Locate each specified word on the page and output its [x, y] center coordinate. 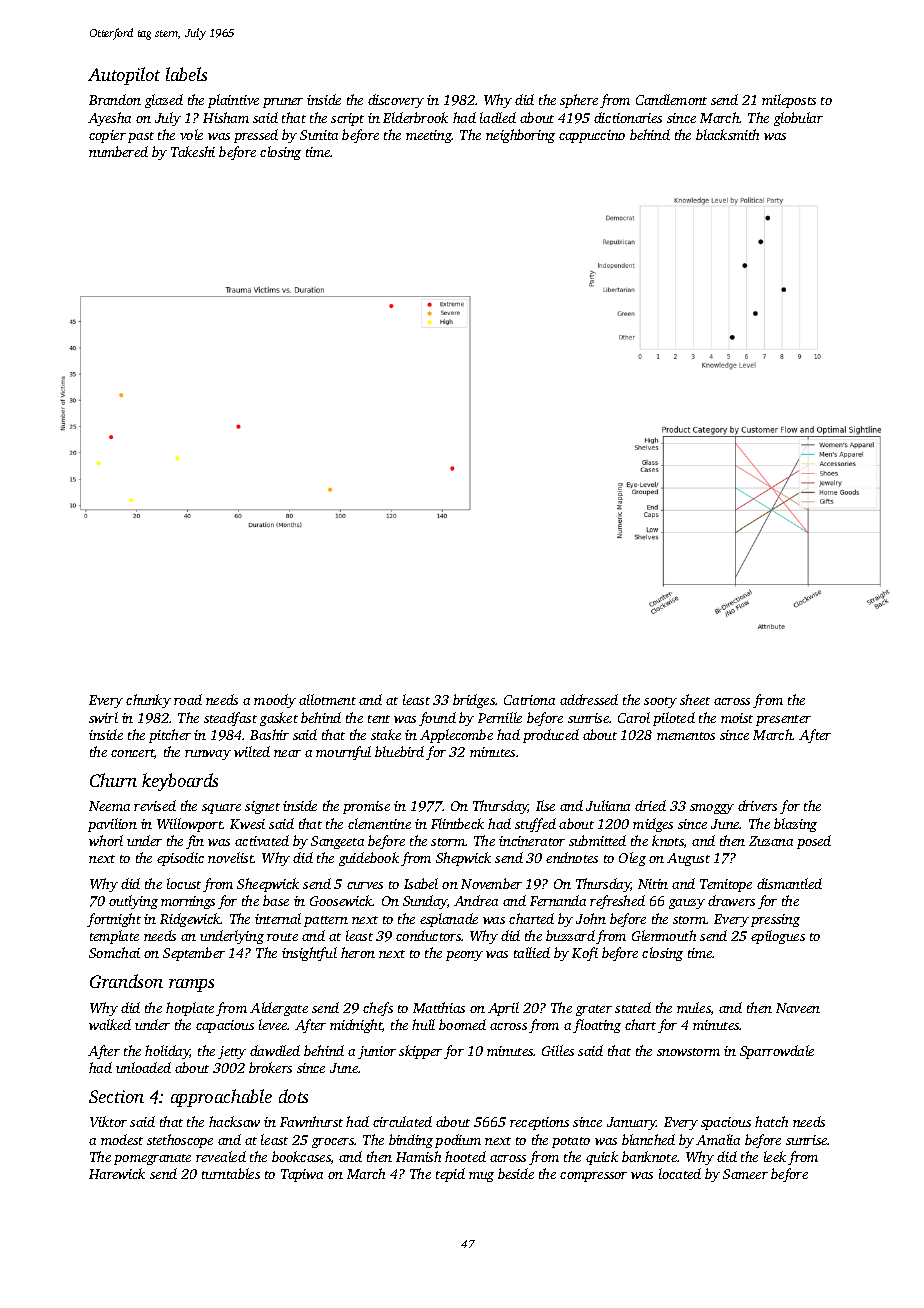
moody [275, 701]
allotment [327, 699]
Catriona [529, 700]
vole [191, 134]
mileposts [789, 101]
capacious [225, 1026]
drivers [757, 805]
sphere [579, 101]
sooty [660, 702]
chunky [148, 701]
